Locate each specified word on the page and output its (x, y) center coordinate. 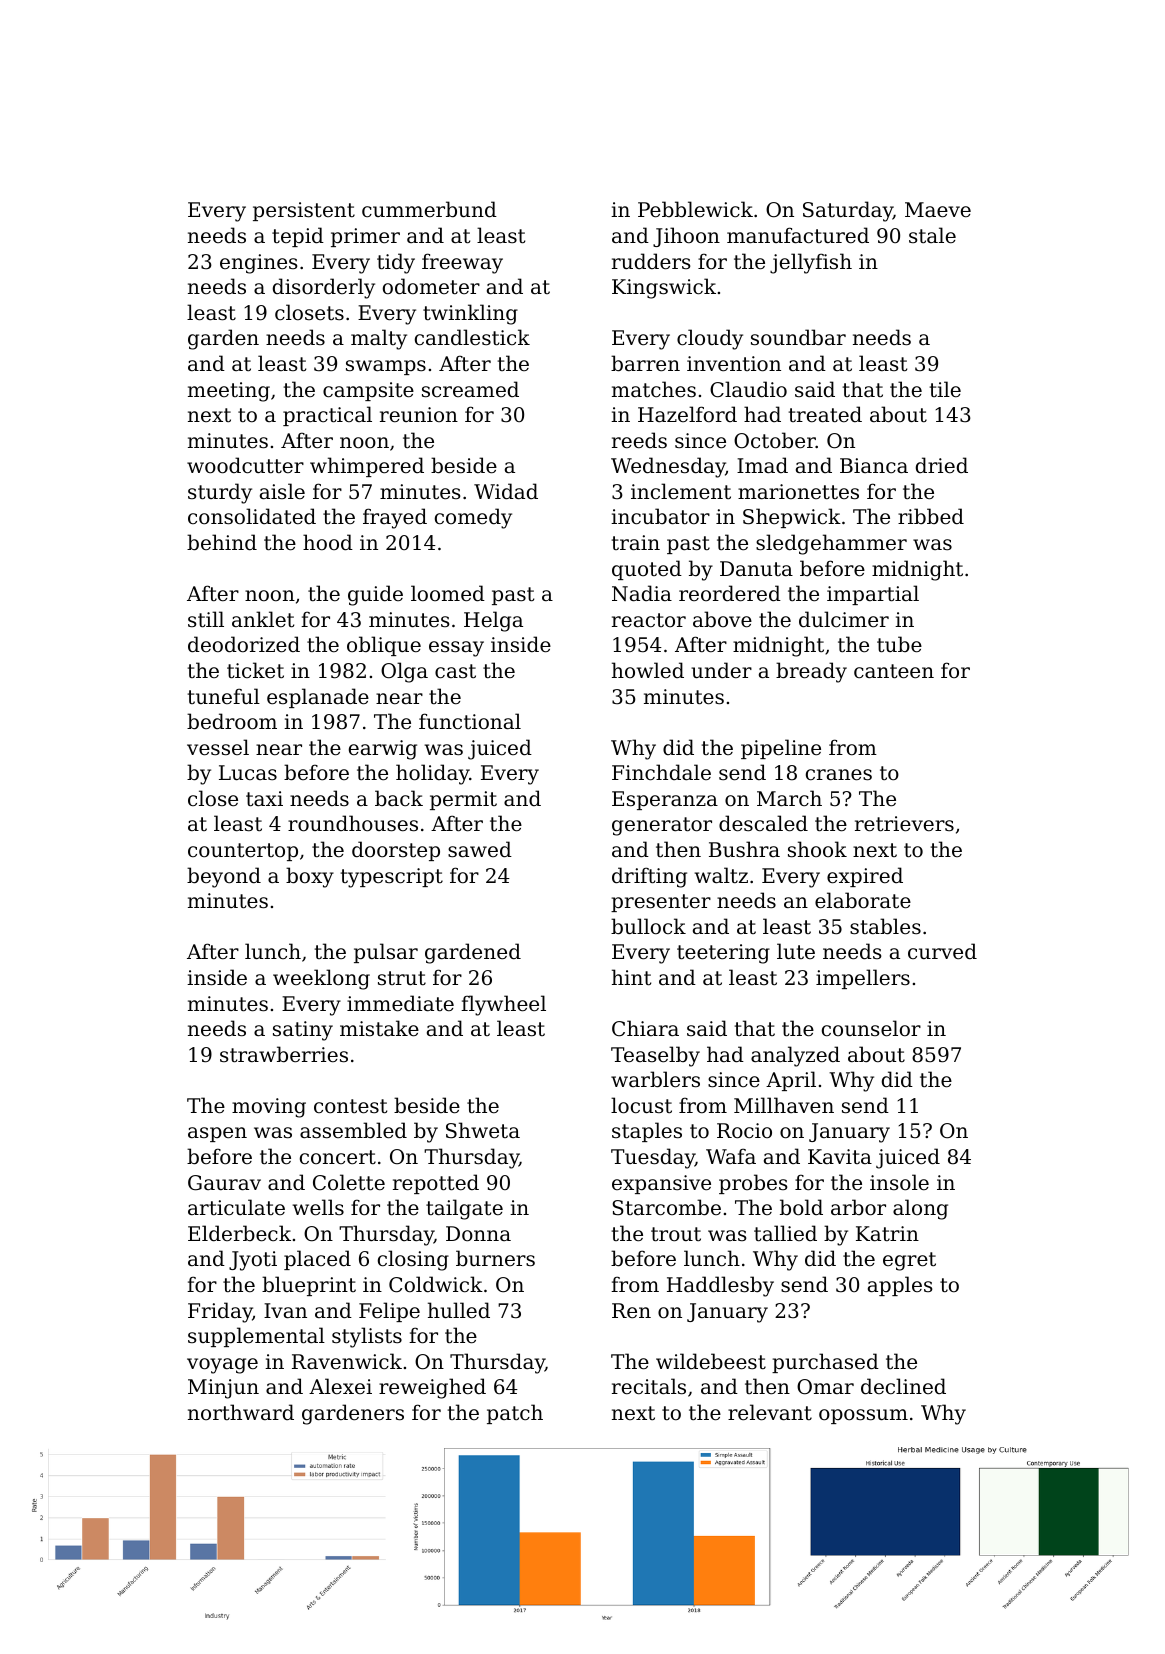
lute (796, 951)
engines (258, 264)
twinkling (470, 314)
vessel (218, 747)
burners (495, 1258)
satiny (303, 1031)
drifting (649, 877)
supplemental (256, 1337)
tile (945, 389)
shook (817, 849)
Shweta (483, 1130)
